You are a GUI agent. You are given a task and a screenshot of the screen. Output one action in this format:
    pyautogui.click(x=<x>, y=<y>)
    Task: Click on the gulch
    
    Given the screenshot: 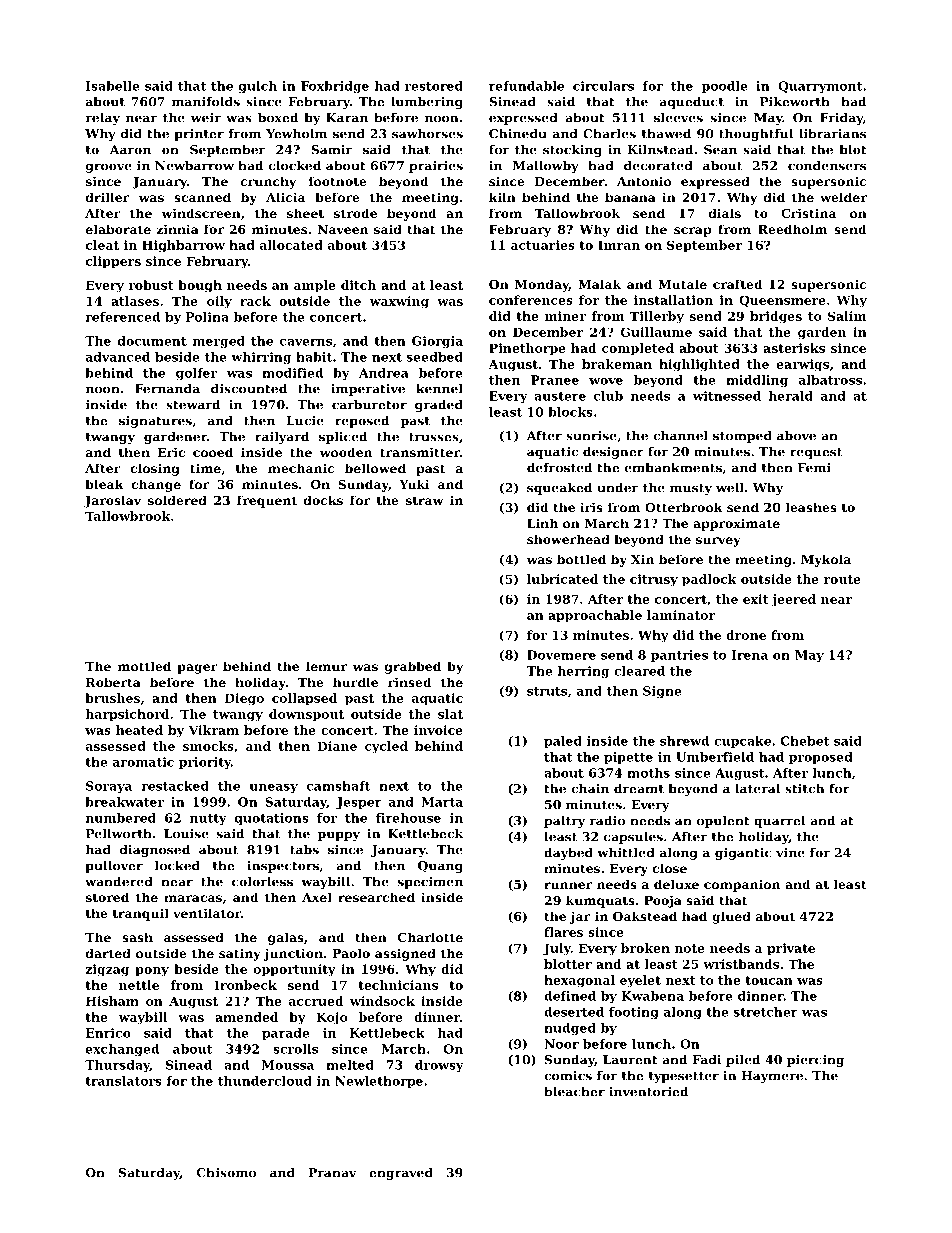 What is the action you would take?
    pyautogui.click(x=258, y=87)
